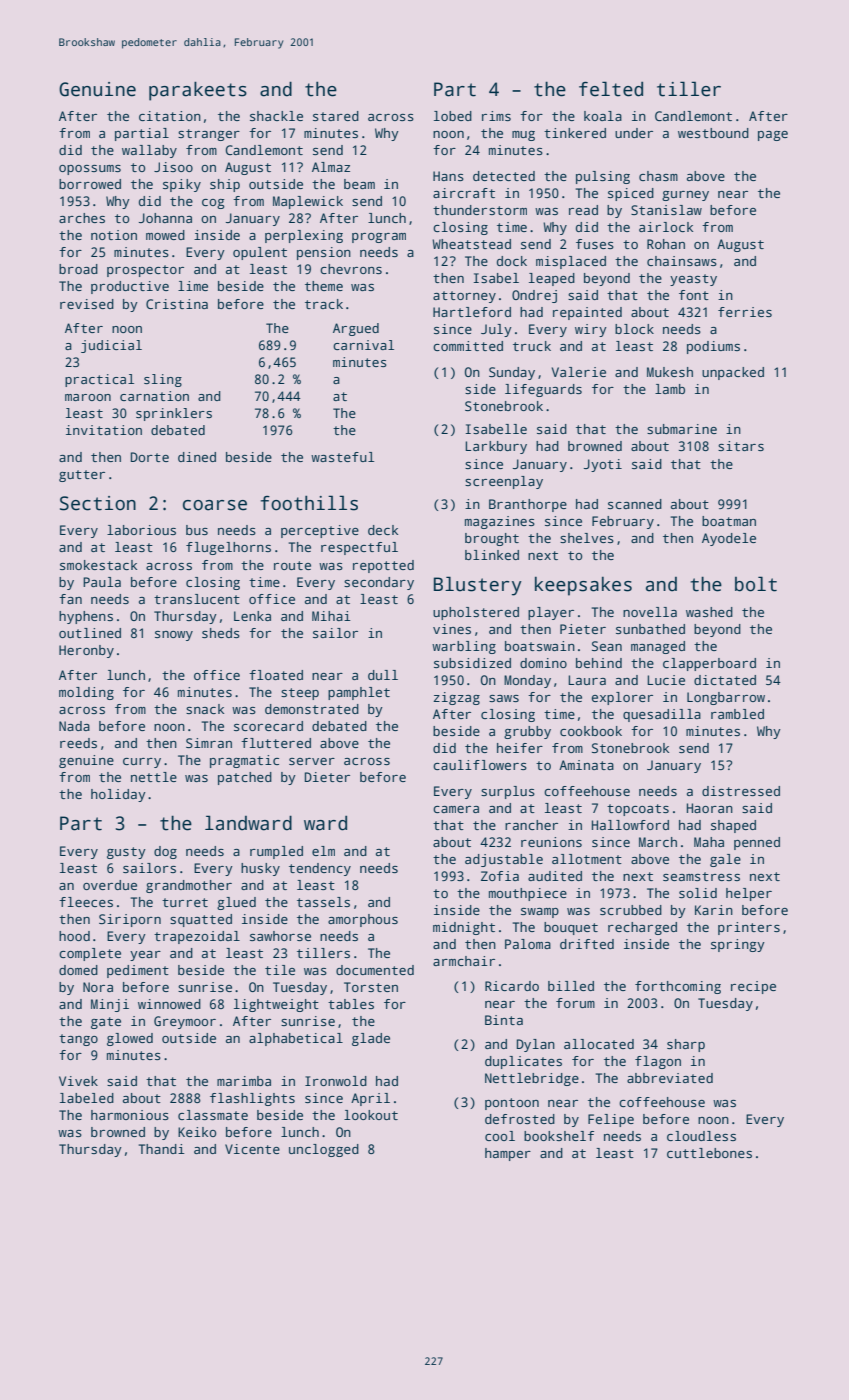 This document has height=1400, width=849. What do you see at coordinates (197, 457) in the document?
I see `dined` at bounding box center [197, 457].
